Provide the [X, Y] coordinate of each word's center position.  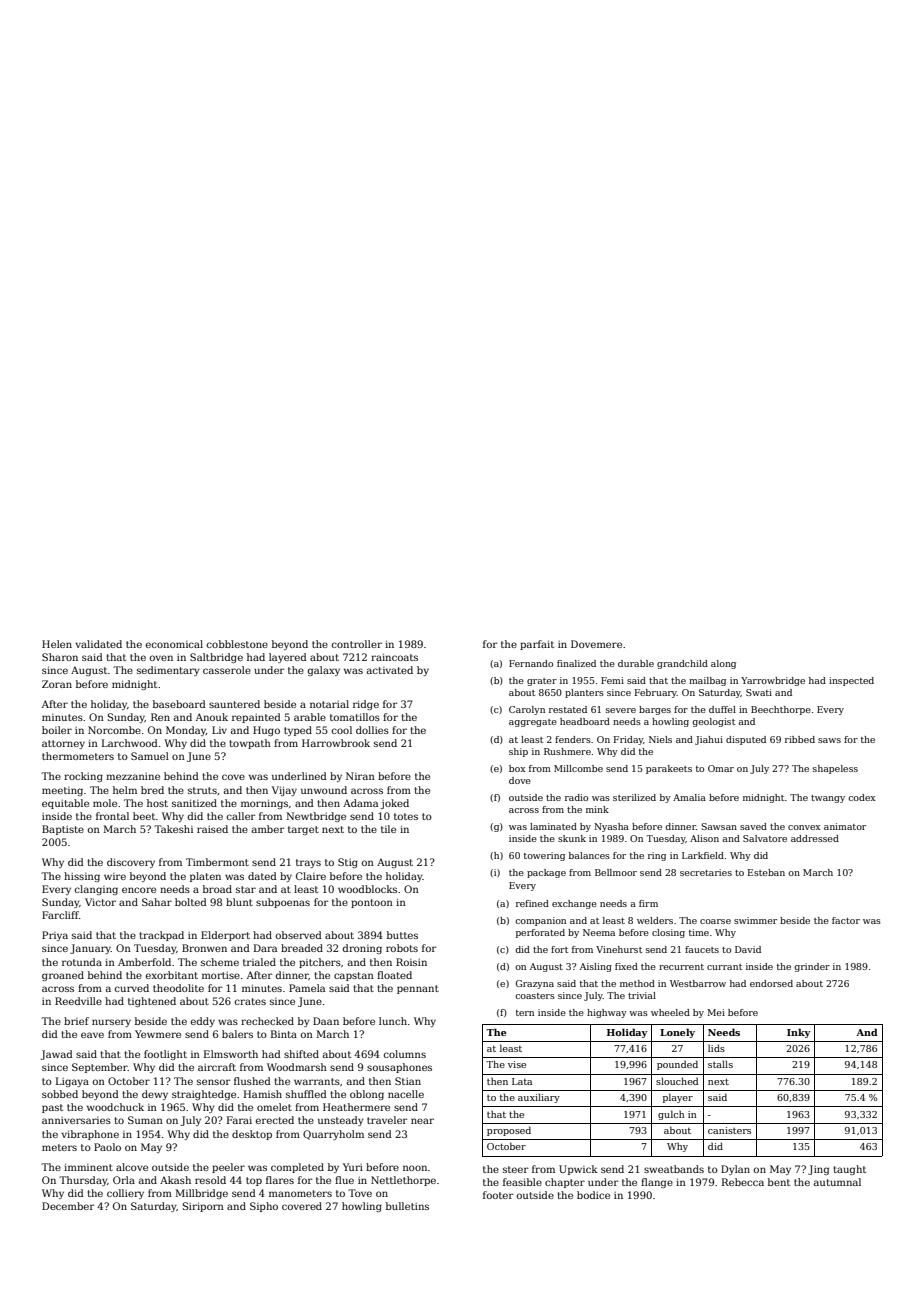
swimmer [755, 920]
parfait [537, 645]
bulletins [407, 1206]
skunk [572, 838]
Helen [57, 644]
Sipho [264, 1207]
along [723, 664]
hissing [82, 877]
